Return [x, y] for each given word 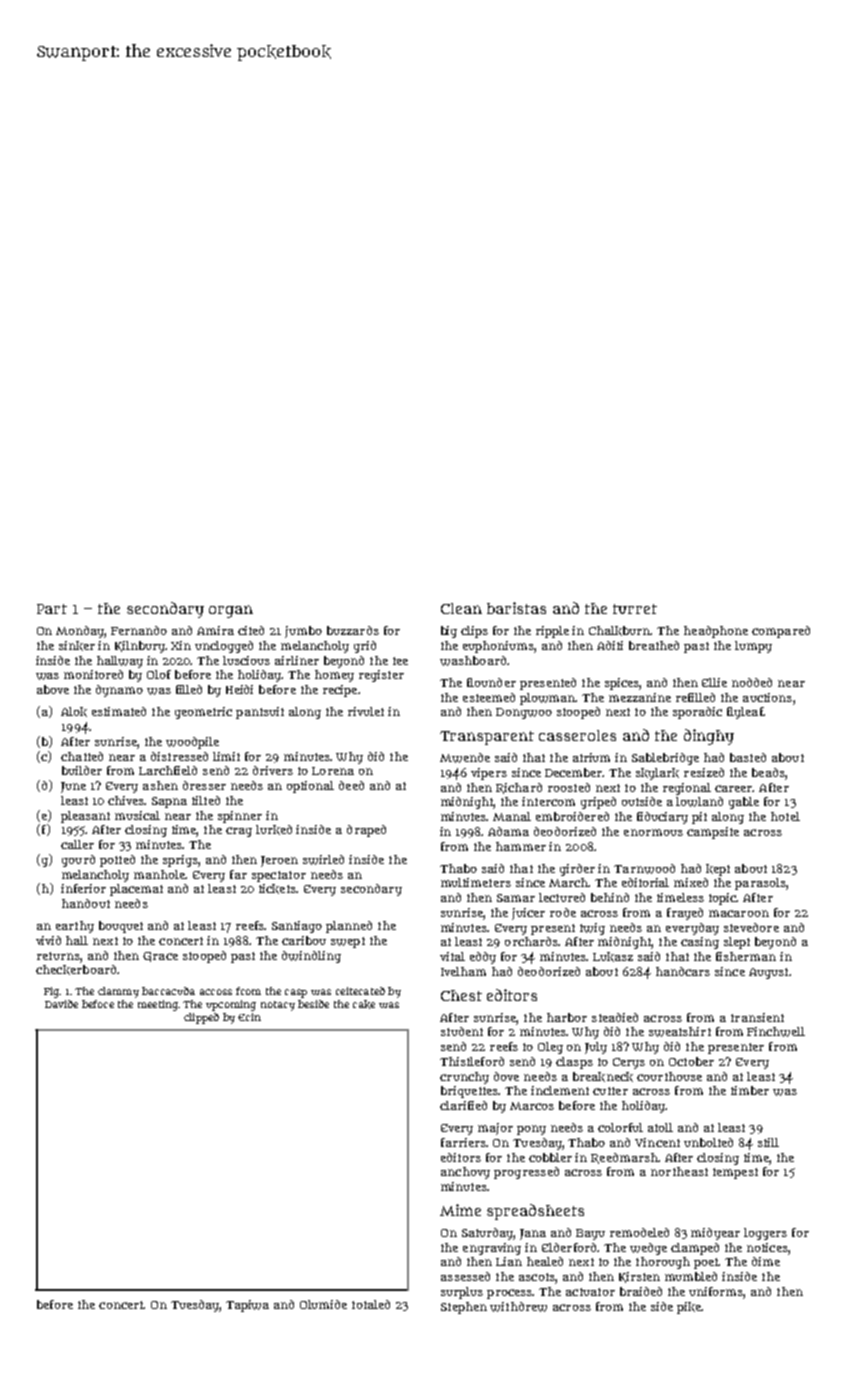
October [691, 1061]
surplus [462, 1293]
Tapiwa [247, 1306]
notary [278, 1006]
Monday [80, 632]
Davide [61, 1004]
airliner [297, 660]
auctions [767, 697]
